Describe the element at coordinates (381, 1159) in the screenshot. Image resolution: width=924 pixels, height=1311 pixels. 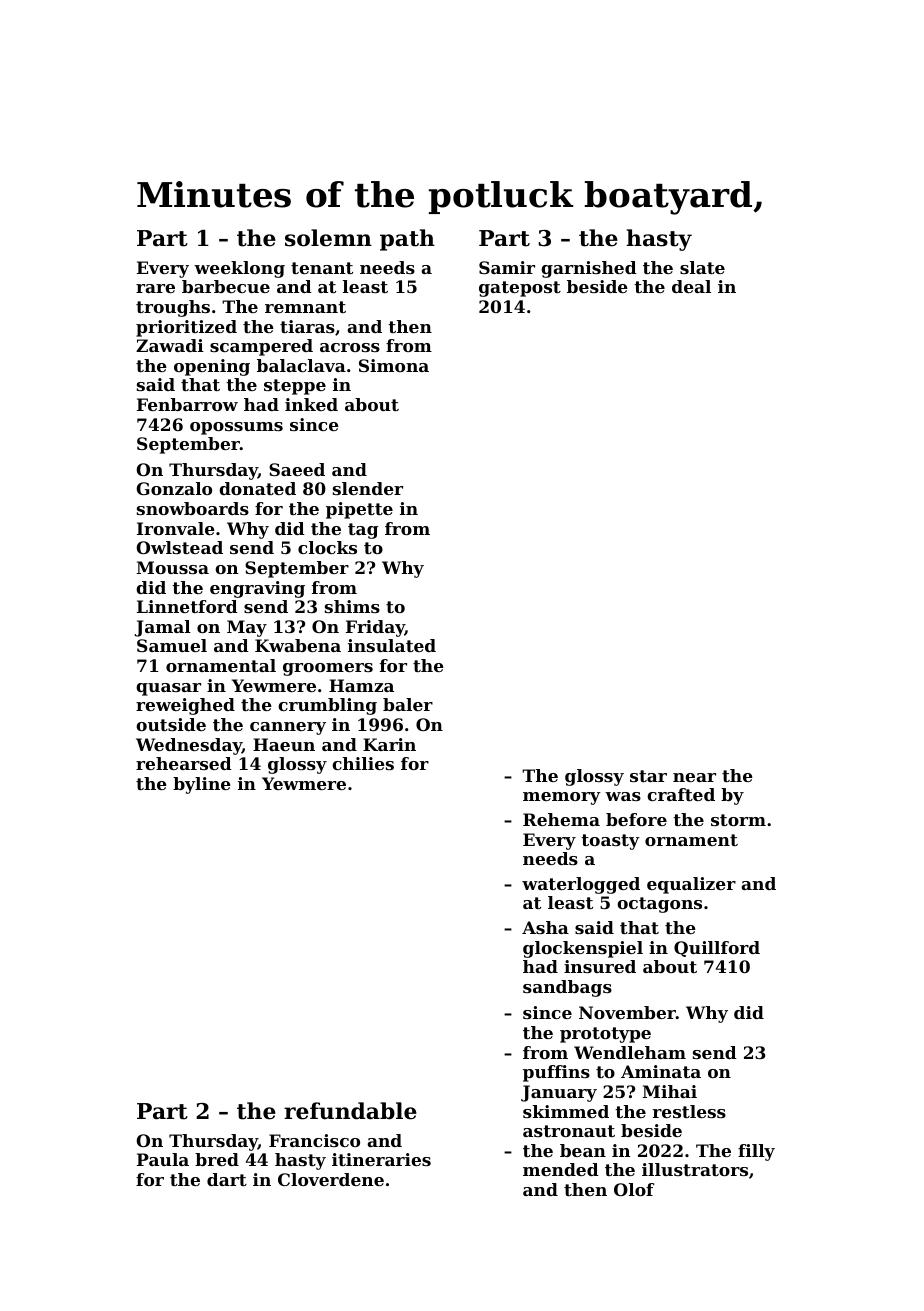
I see `itineraries` at that location.
